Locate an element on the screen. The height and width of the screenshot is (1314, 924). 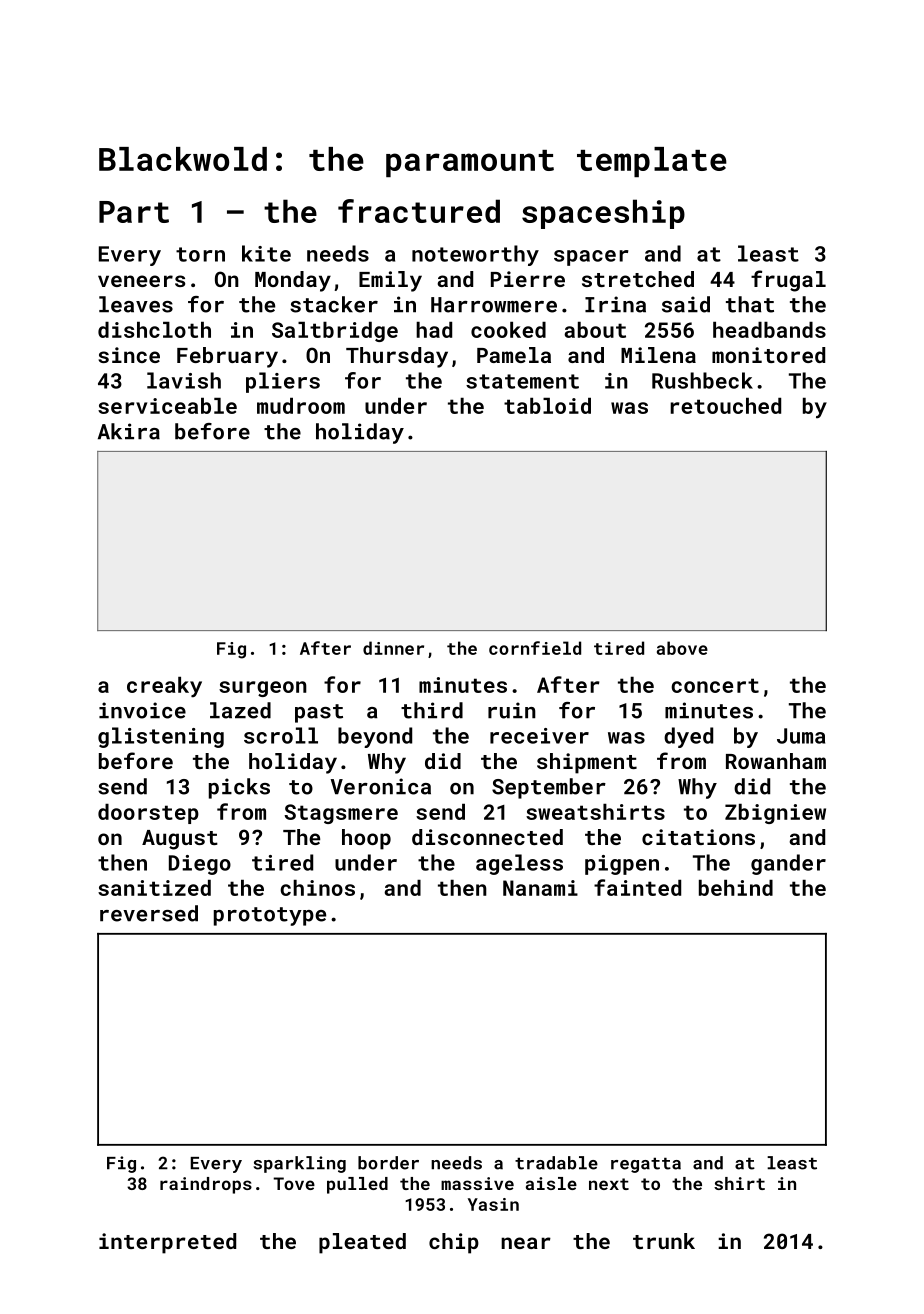
Nanami is located at coordinates (540, 888).
